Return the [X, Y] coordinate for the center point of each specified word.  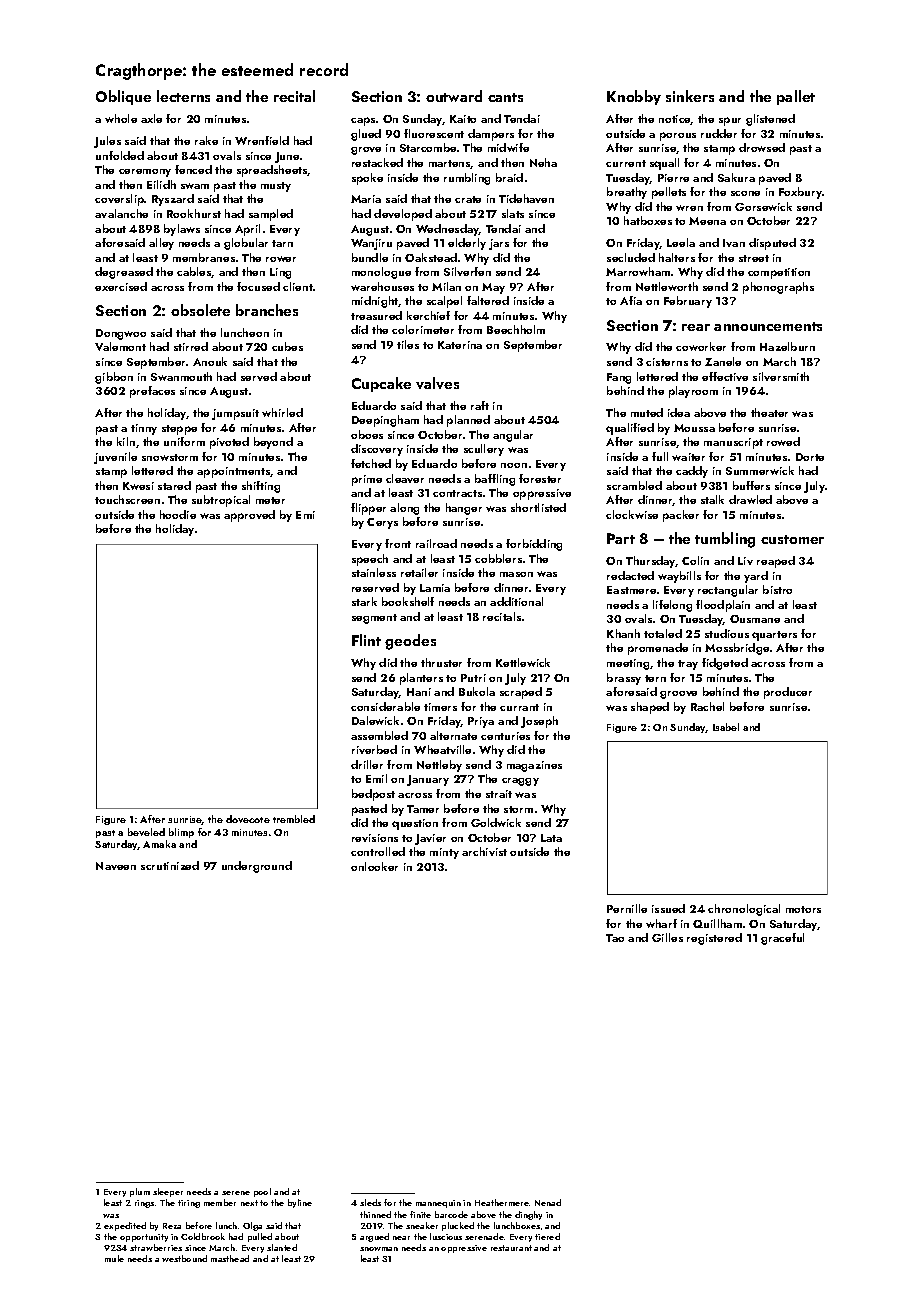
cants [505, 97]
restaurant [511, 1248]
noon [514, 465]
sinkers [690, 96]
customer [792, 539]
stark [364, 601]
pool [262, 1192]
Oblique [123, 97]
